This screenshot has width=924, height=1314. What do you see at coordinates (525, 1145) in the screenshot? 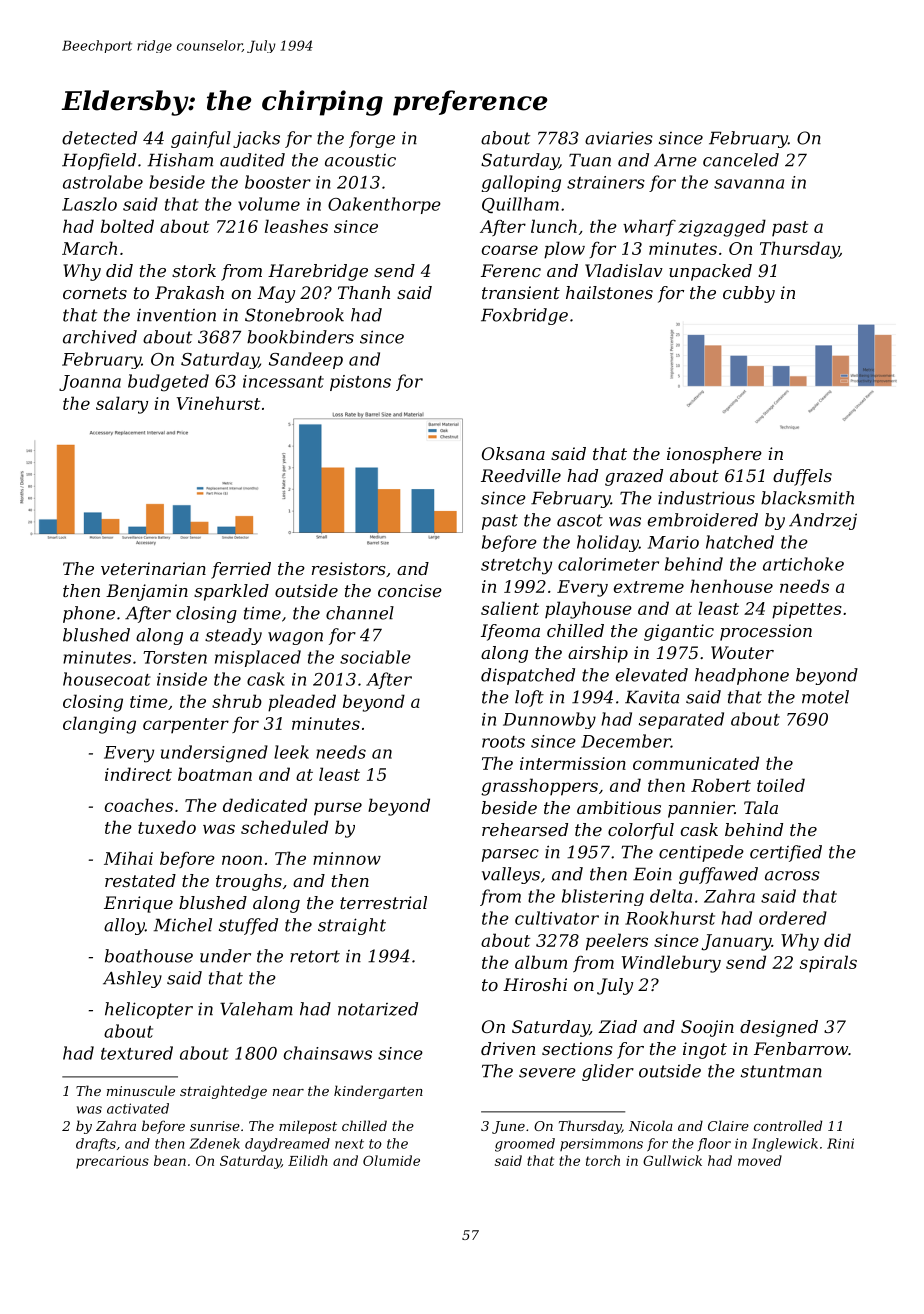
I see `groomed` at bounding box center [525, 1145].
